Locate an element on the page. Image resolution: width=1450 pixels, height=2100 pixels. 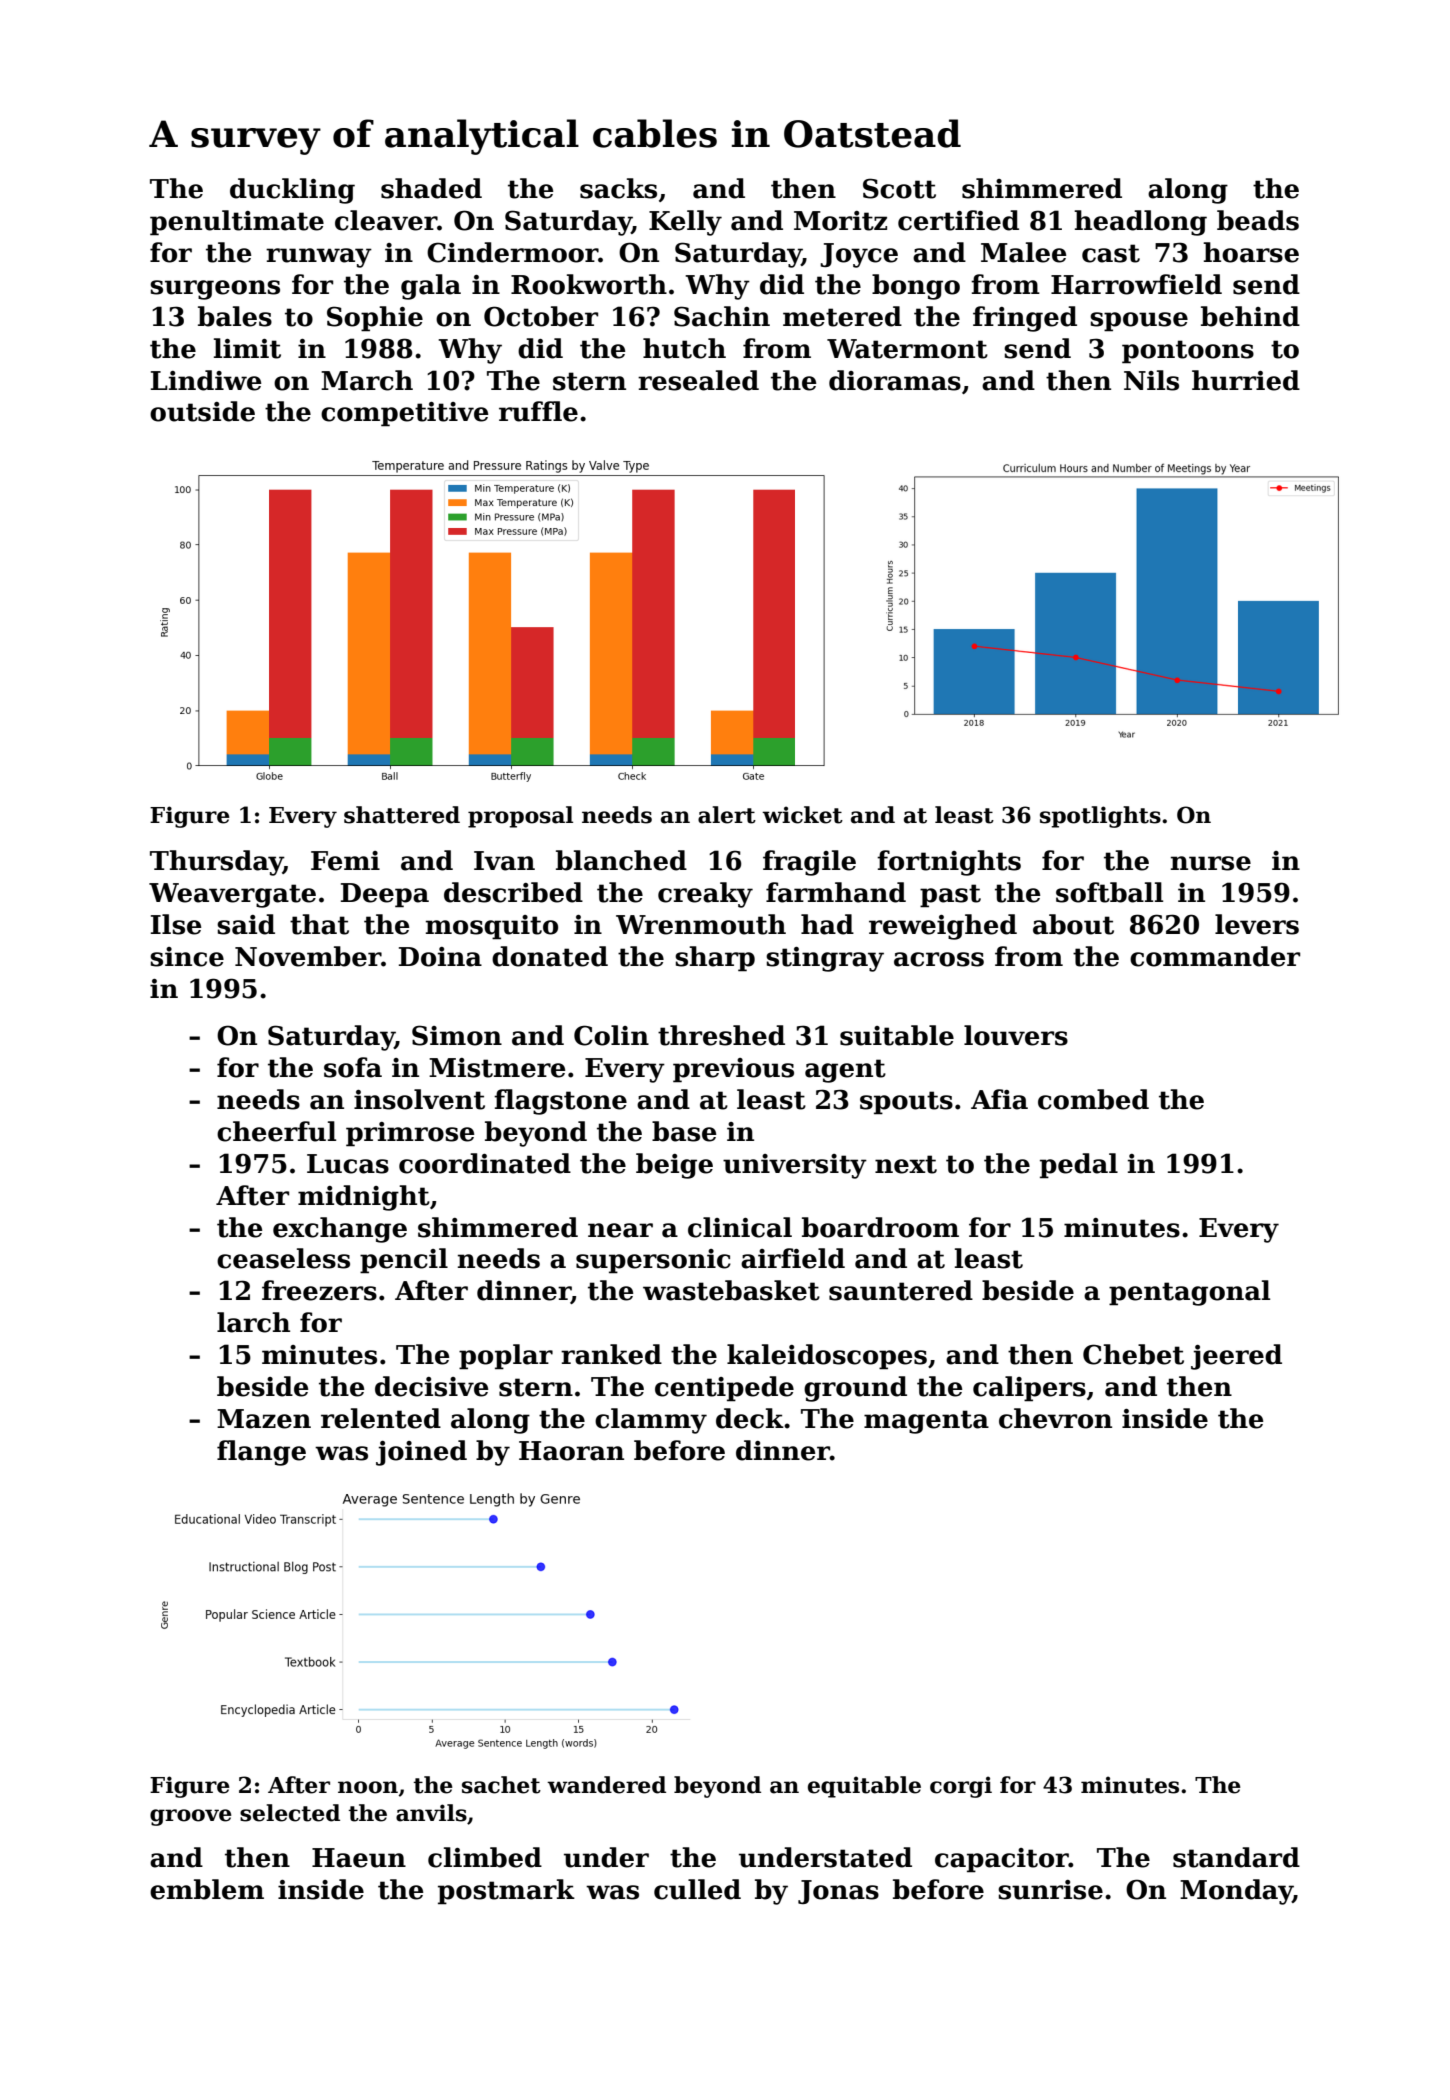
standard is located at coordinates (1236, 1857).
